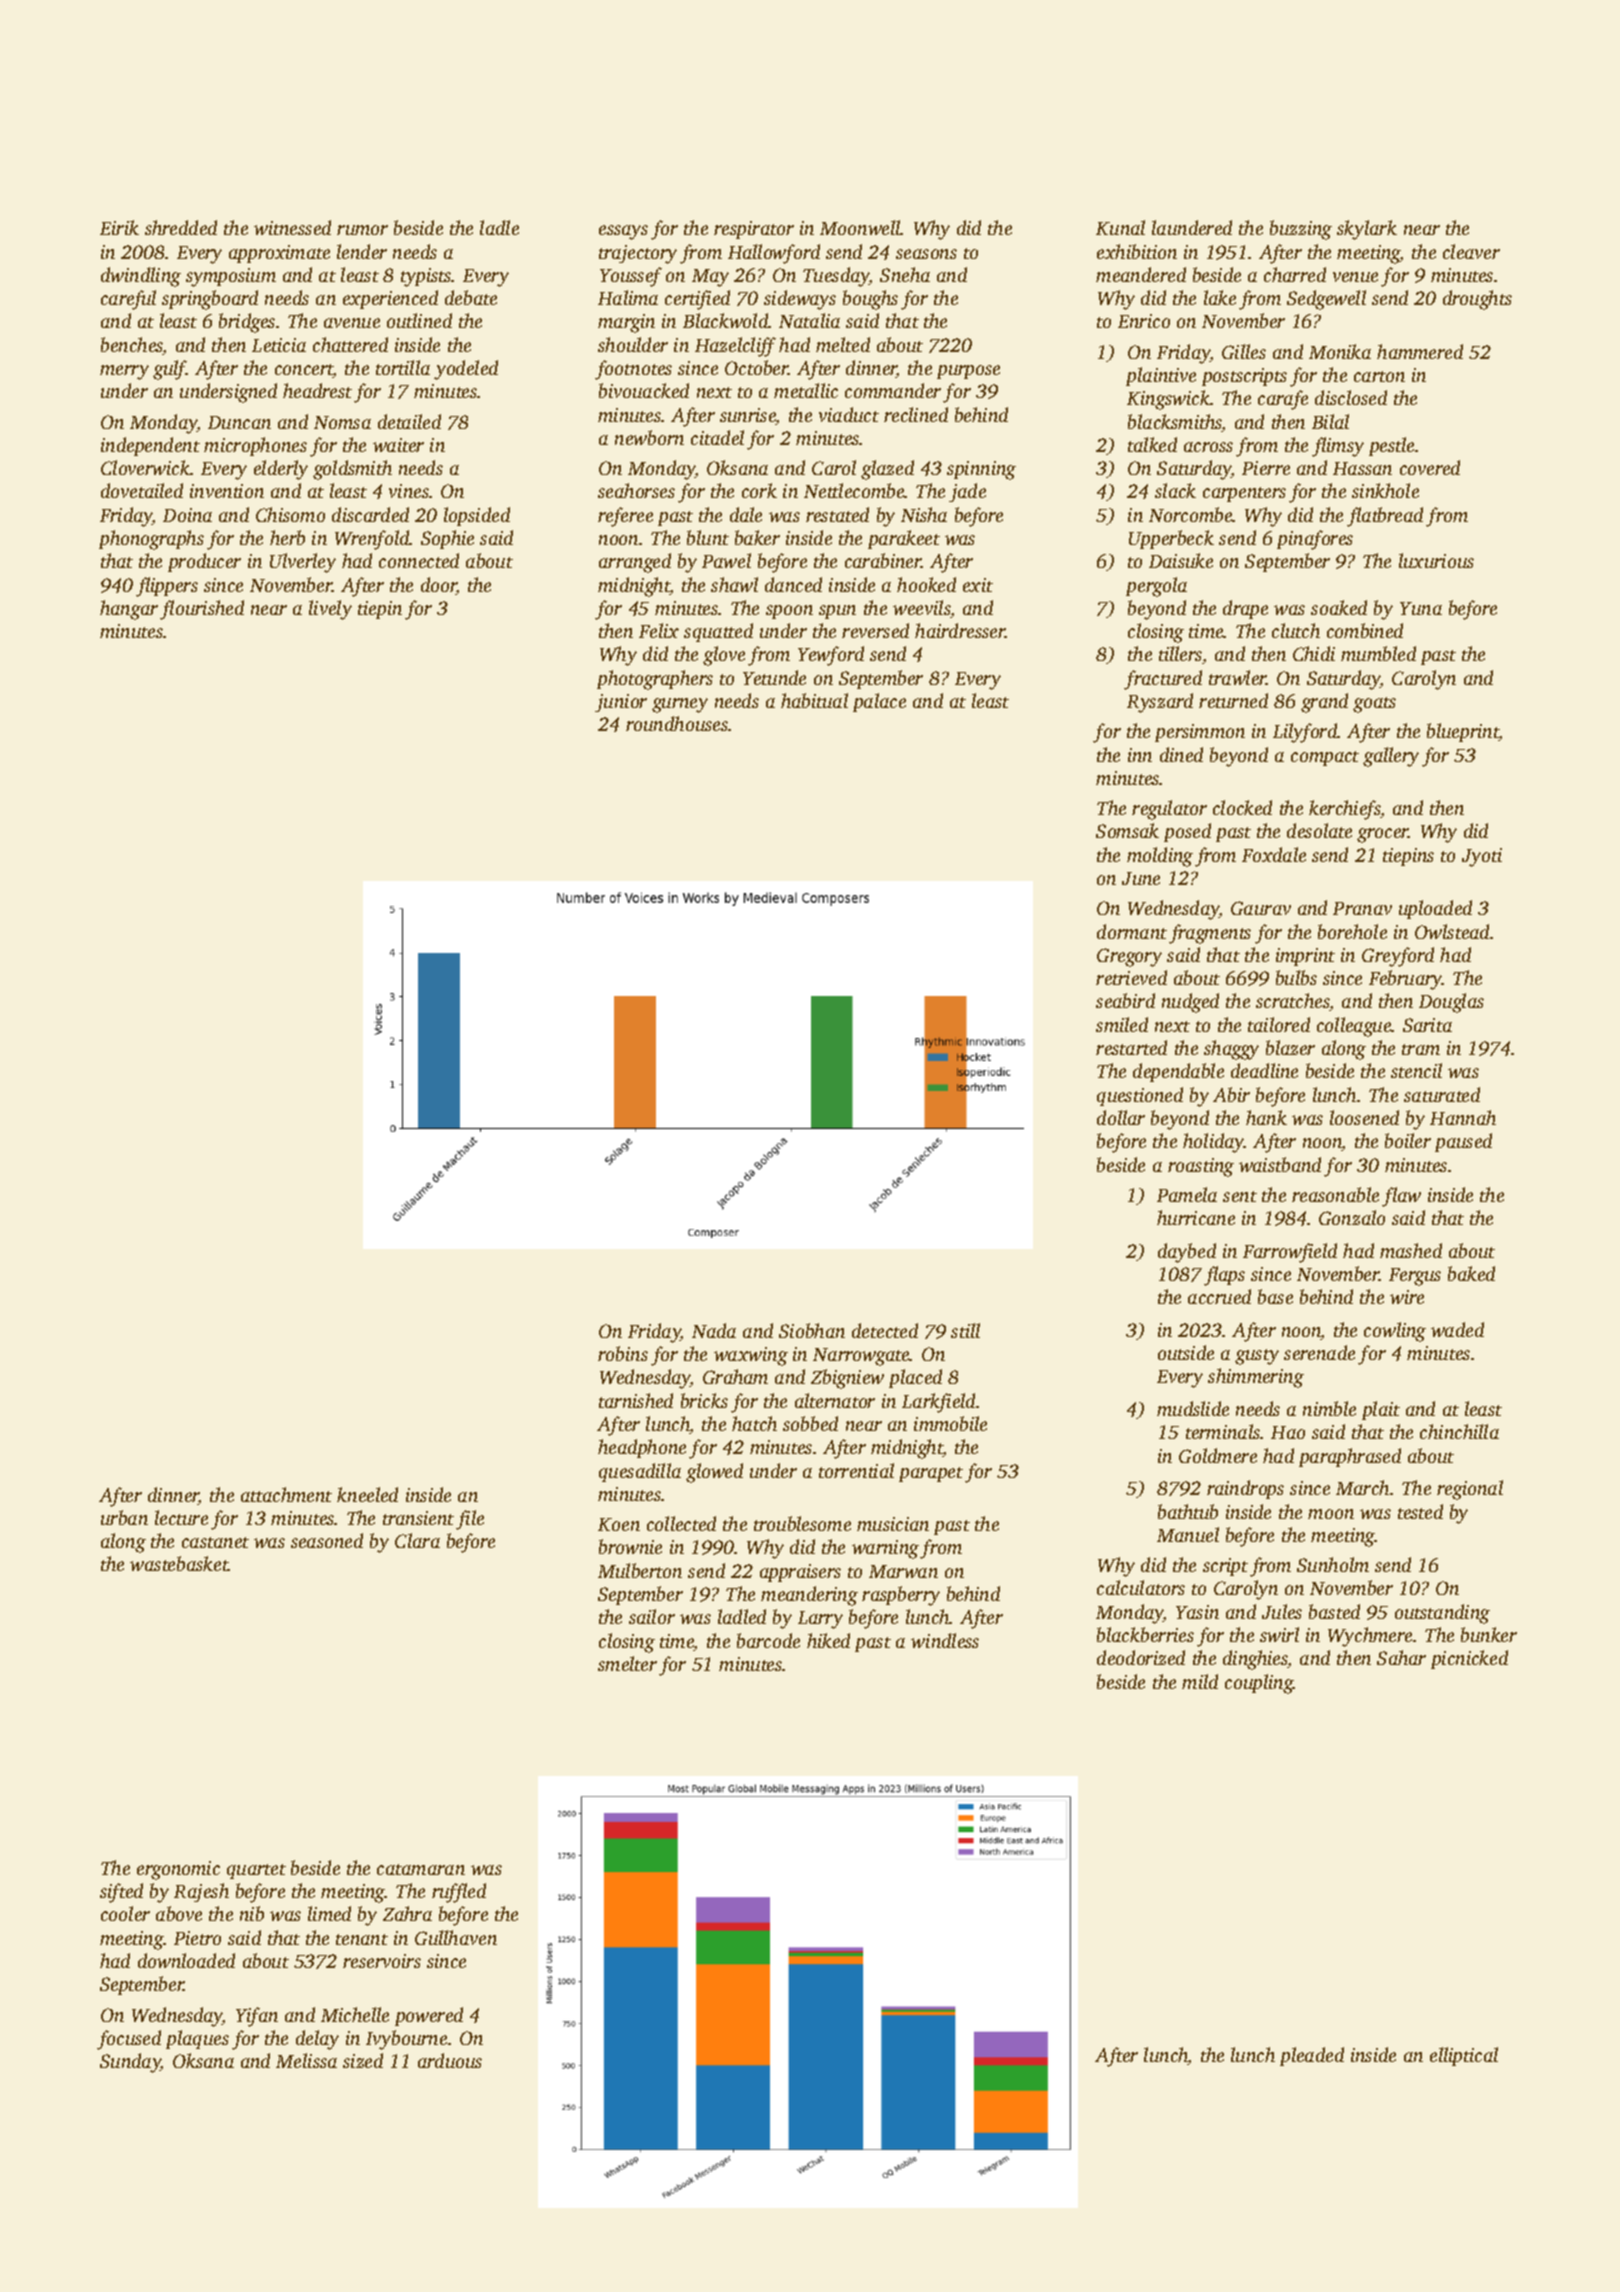  Describe the element at coordinates (640, 1472) in the page. I see `quesadilla` at that location.
